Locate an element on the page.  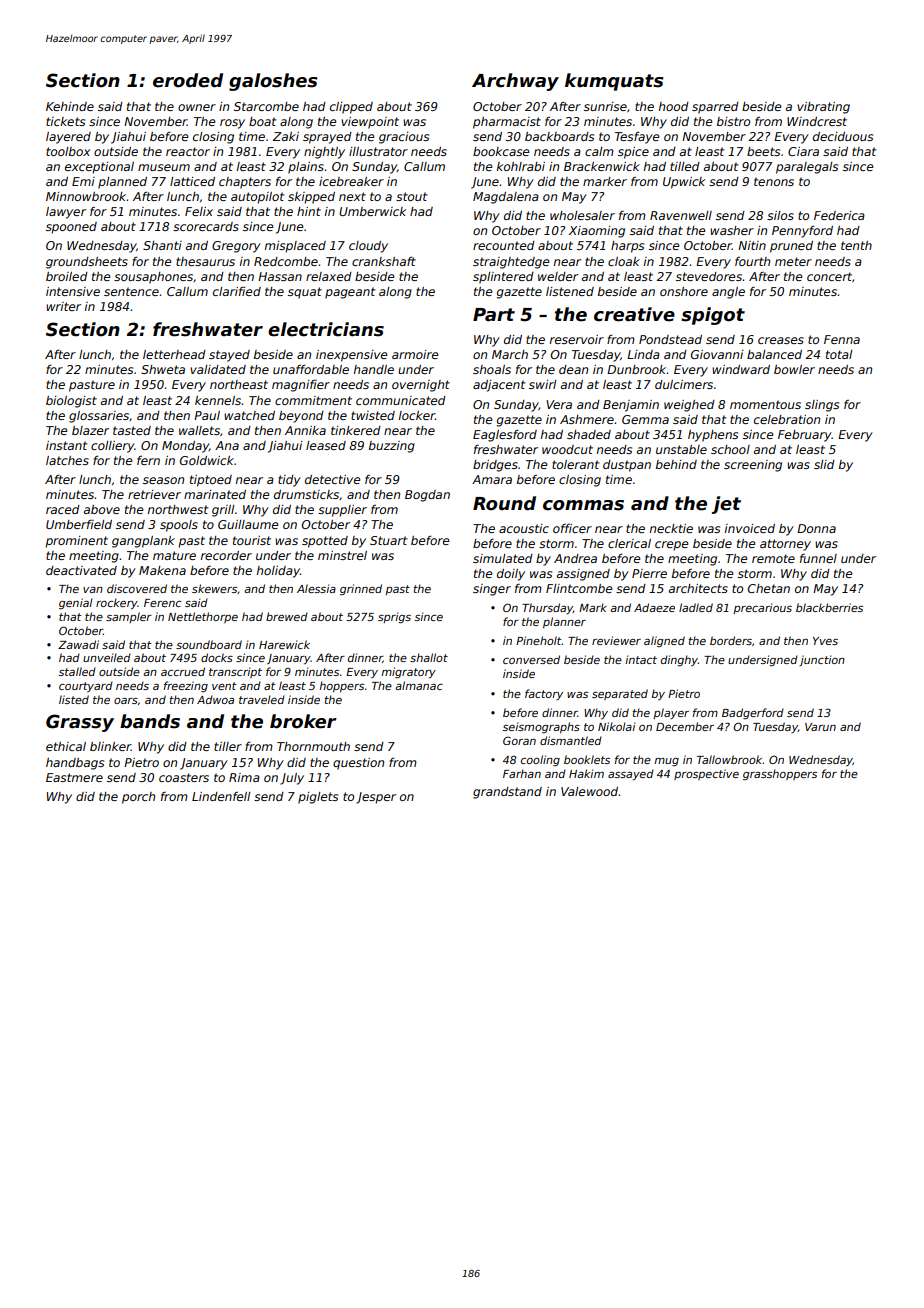
invoiced is located at coordinates (750, 528).
